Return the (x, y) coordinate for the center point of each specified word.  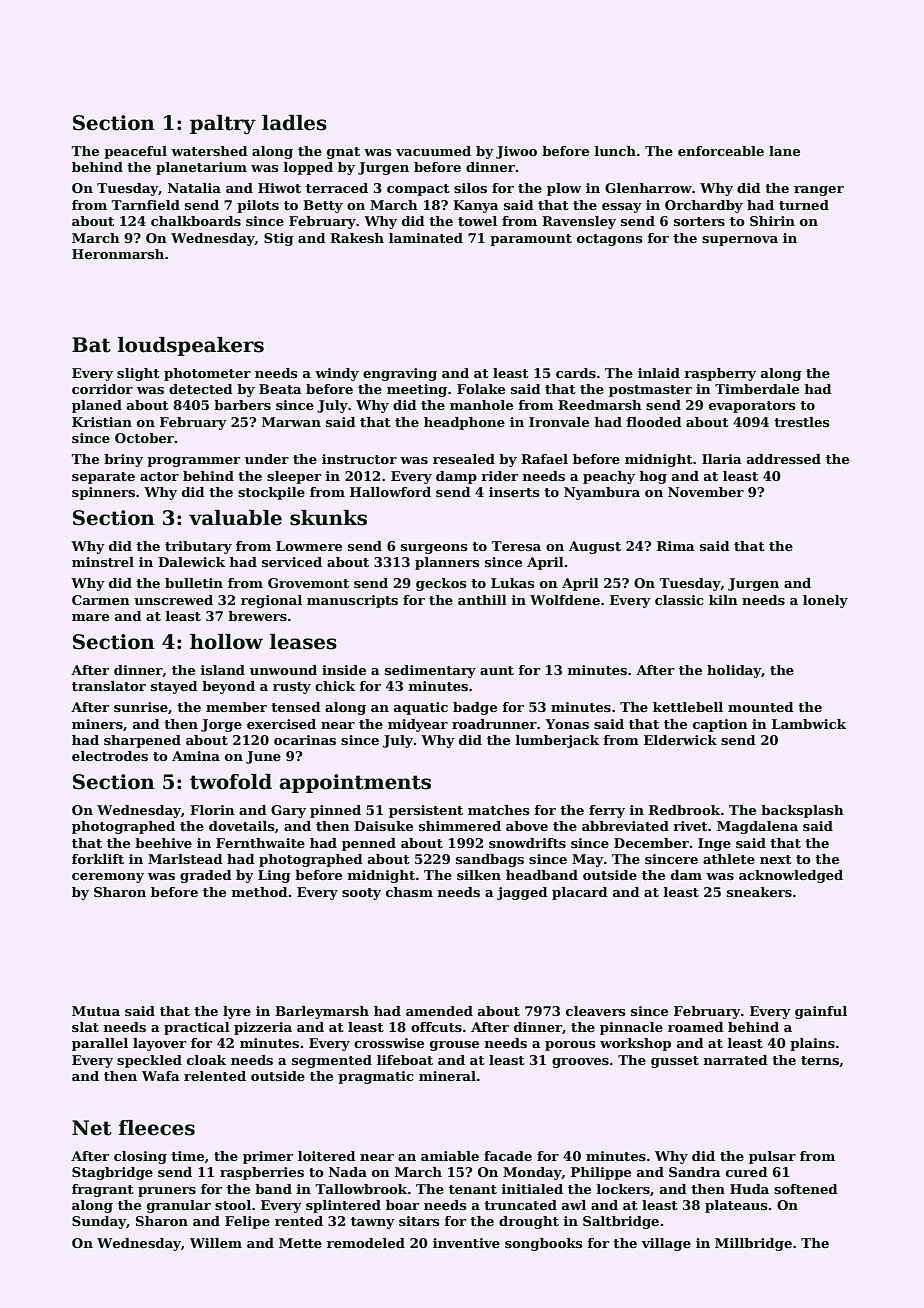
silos (470, 188)
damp (456, 477)
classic (679, 600)
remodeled (366, 1243)
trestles (802, 422)
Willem (216, 1243)
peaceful (135, 152)
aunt (497, 670)
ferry (607, 811)
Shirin (772, 221)
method (259, 892)
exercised (281, 724)
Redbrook (684, 810)
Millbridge (753, 1244)
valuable (235, 518)
